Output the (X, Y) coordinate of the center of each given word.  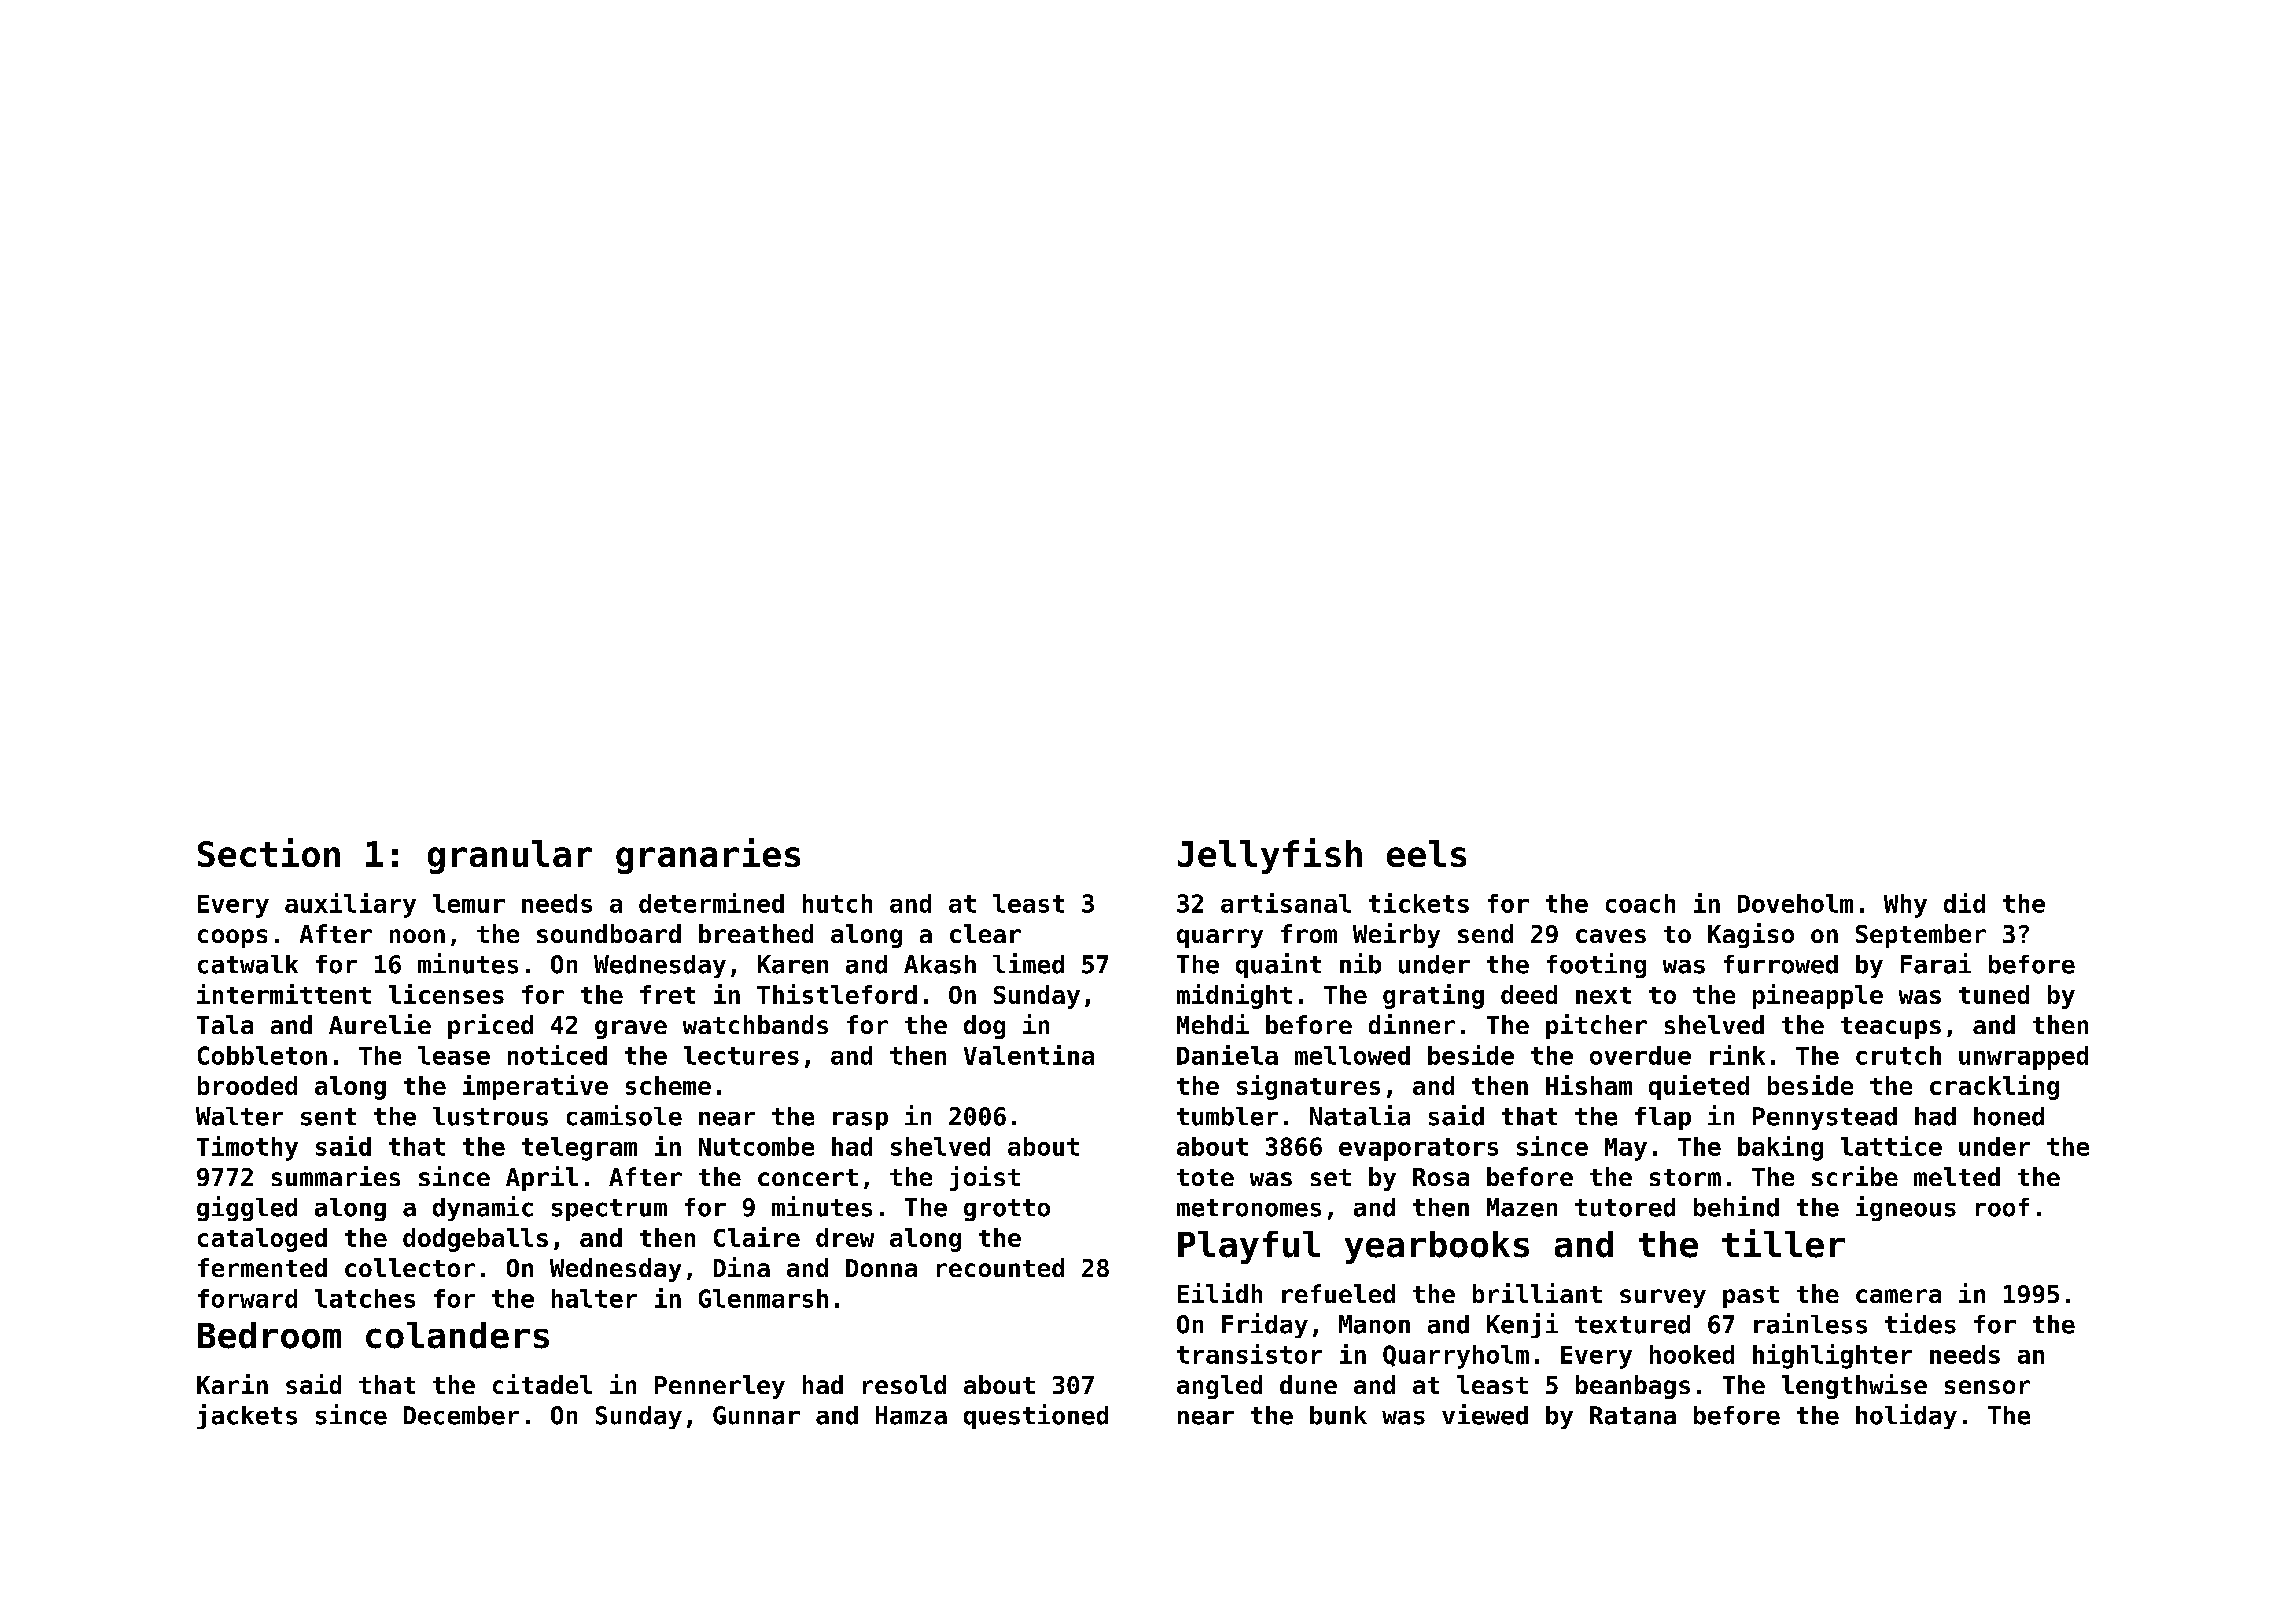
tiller (1783, 1243)
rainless (1810, 1323)
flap (1663, 1118)
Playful (1249, 1247)
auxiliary (350, 905)
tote (1205, 1177)
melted (1957, 1176)
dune (1308, 1384)
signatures (1308, 1087)
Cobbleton (262, 1055)
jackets (247, 1416)
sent (328, 1117)
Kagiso (1751, 935)
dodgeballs (475, 1240)
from (1309, 933)
